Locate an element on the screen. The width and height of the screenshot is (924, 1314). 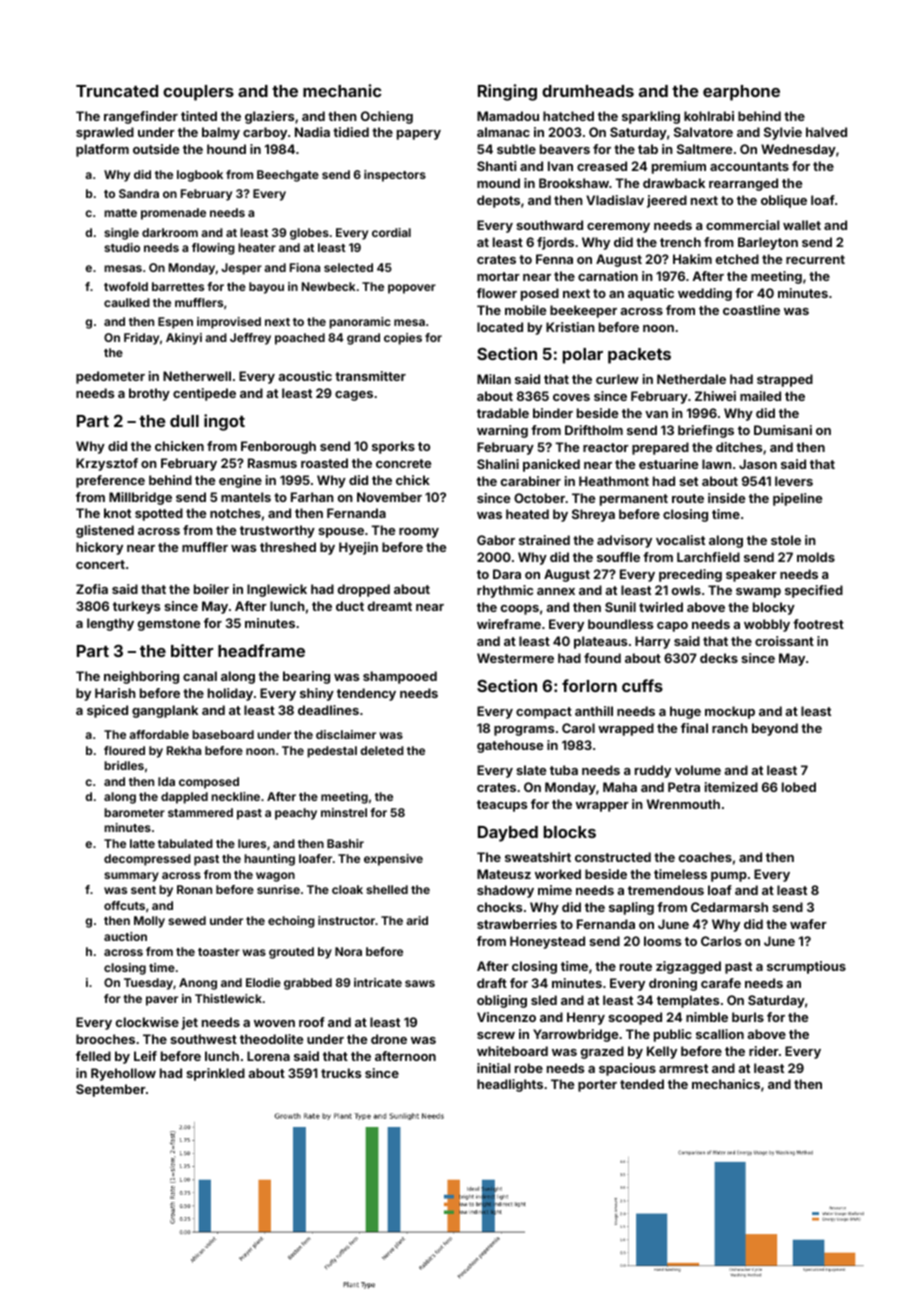
couplers is located at coordinates (198, 93).
